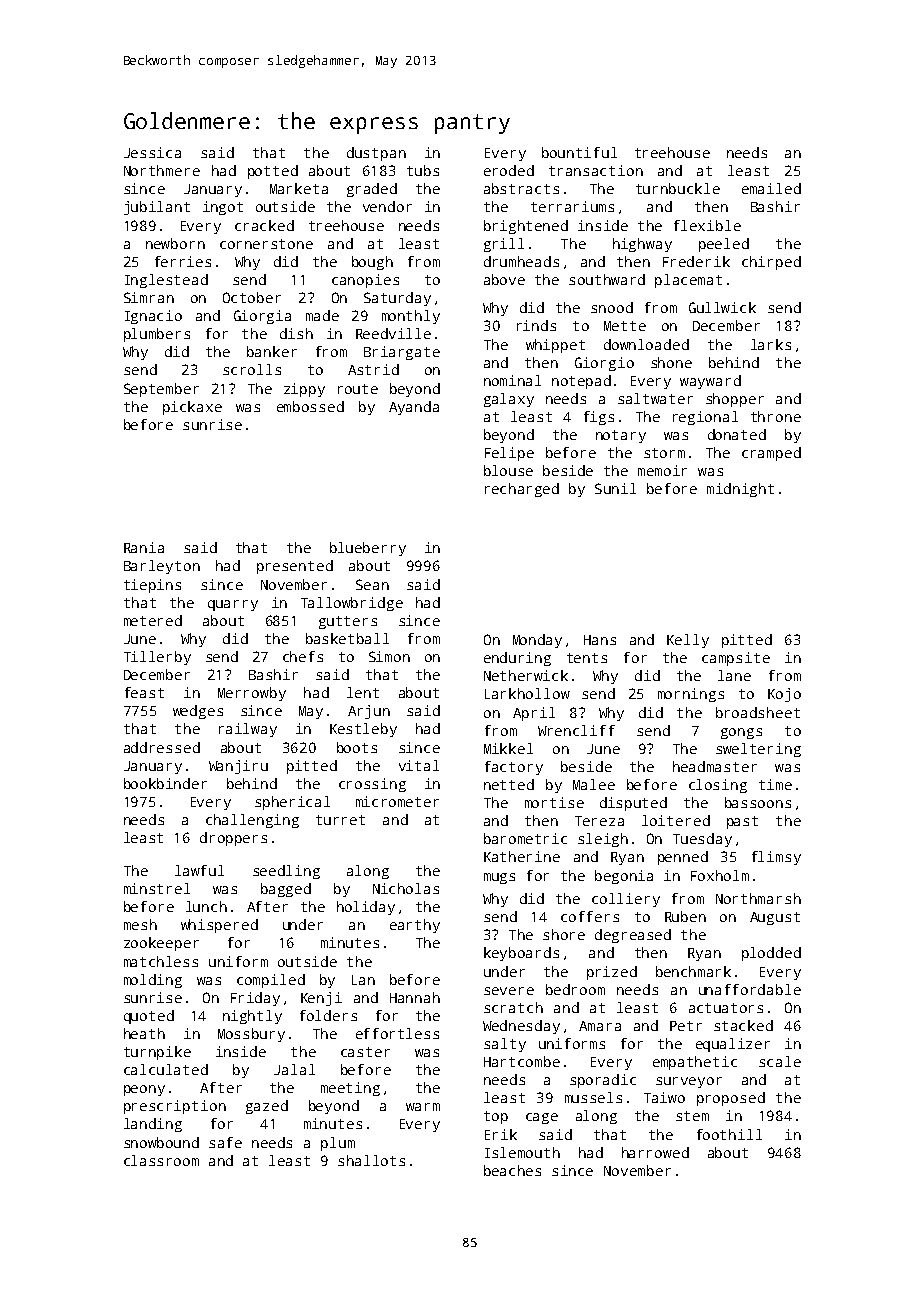 This screenshot has width=924, height=1308. I want to click on beaches, so click(512, 1170).
